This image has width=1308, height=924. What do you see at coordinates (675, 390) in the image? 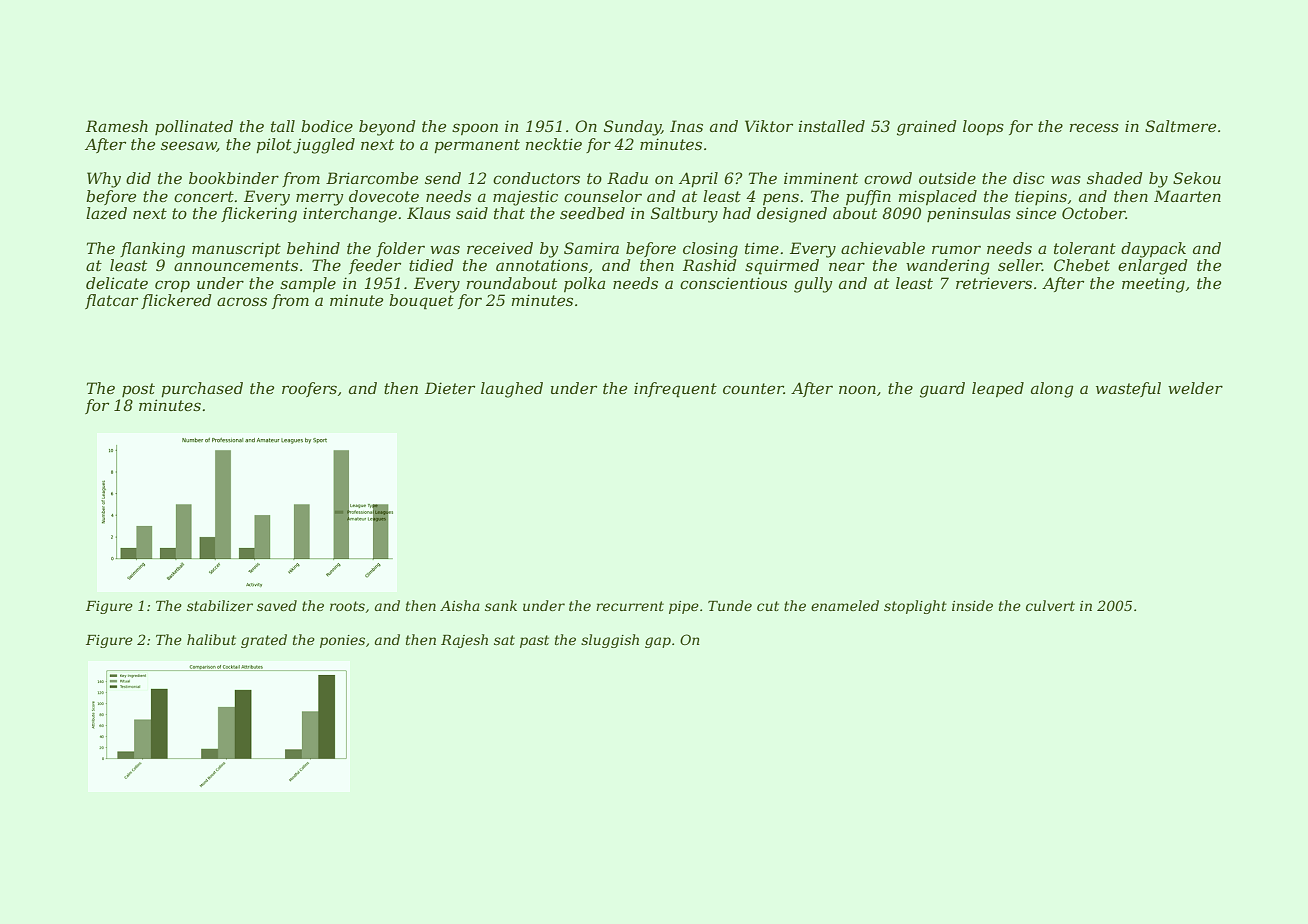
I see `infrequent` at bounding box center [675, 390].
